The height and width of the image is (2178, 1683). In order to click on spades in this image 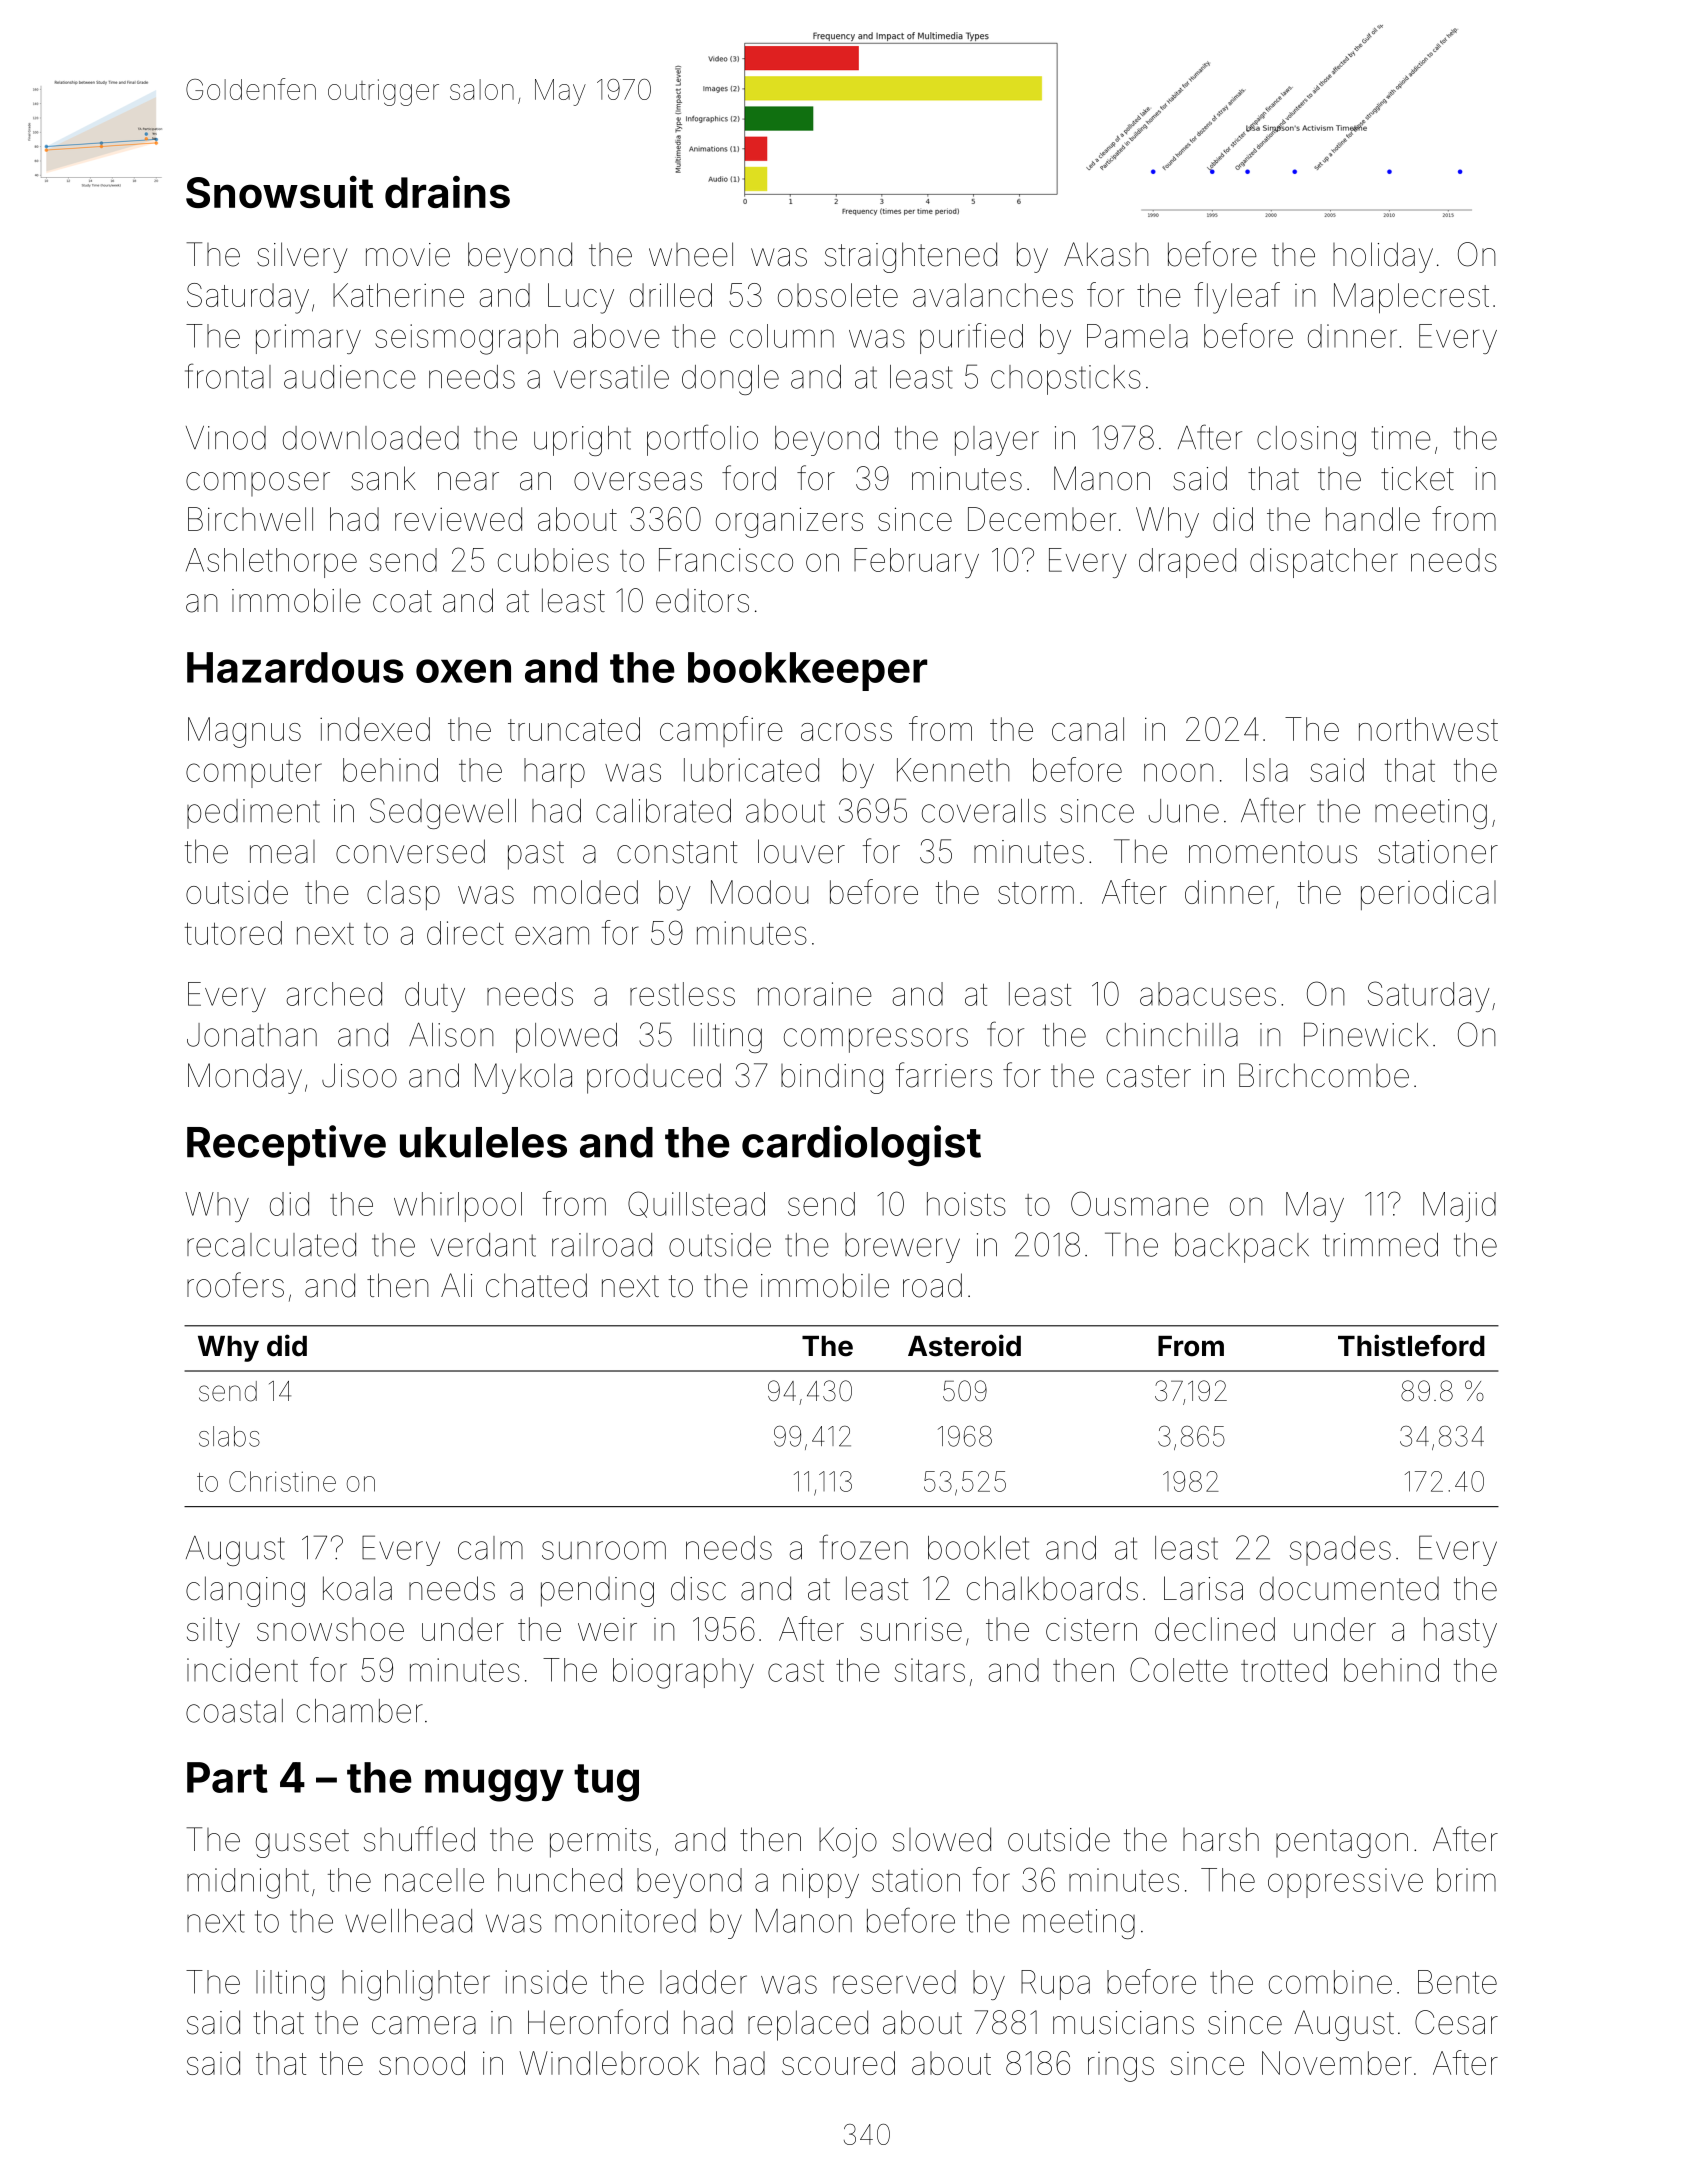, I will do `click(1340, 1551)`.
